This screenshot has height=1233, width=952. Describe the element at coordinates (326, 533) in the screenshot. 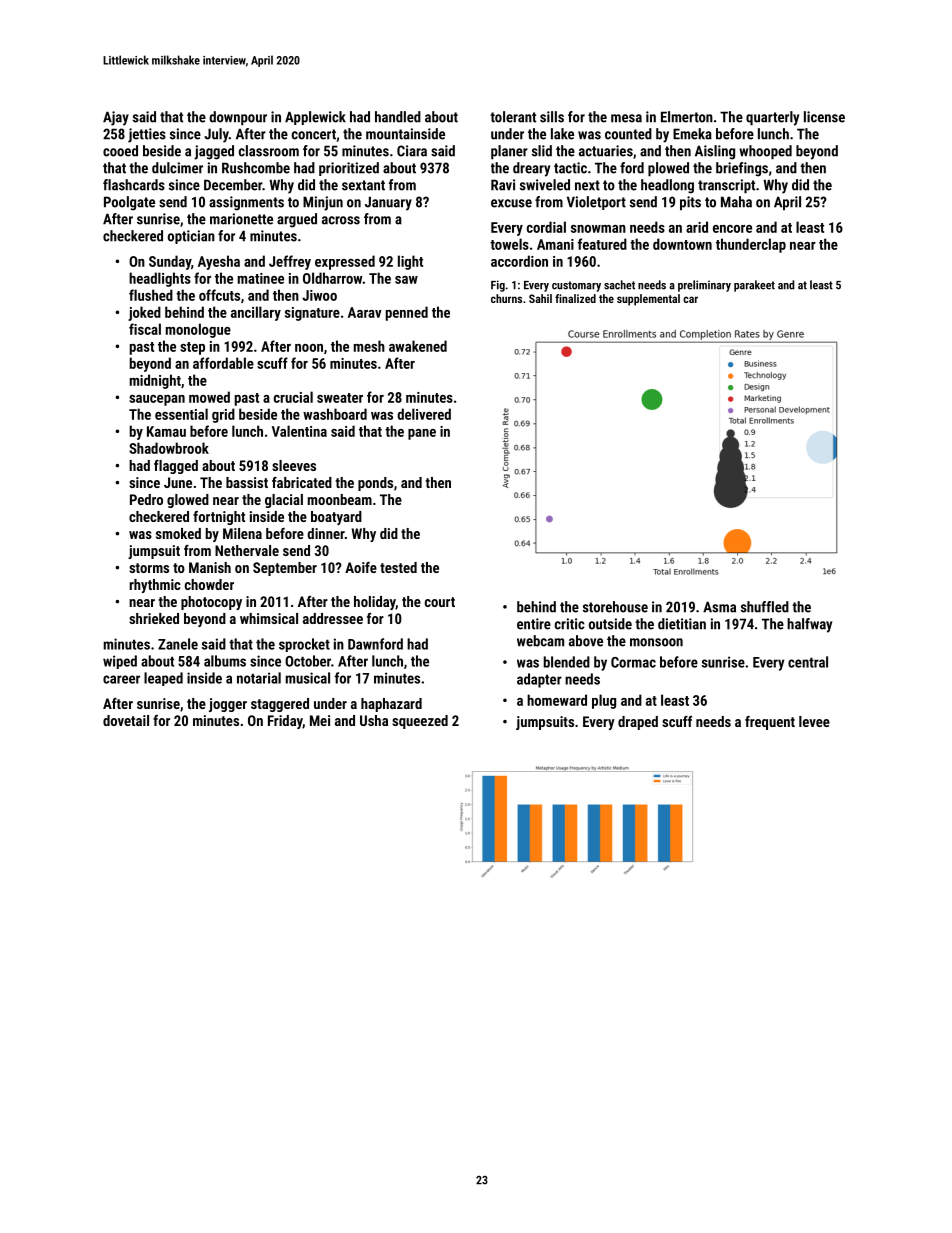

I see `dinner` at that location.
